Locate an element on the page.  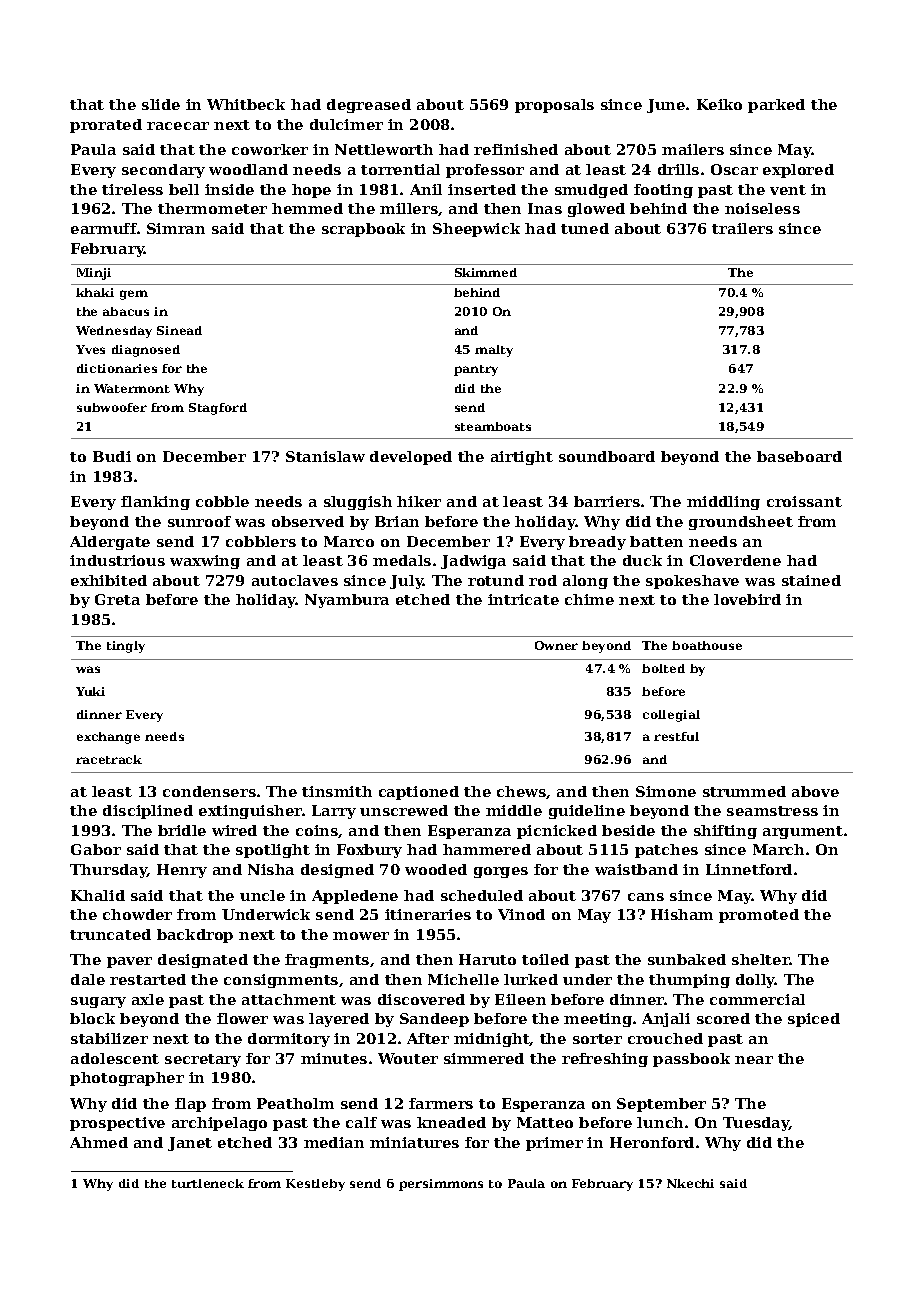
promoted is located at coordinates (759, 916).
